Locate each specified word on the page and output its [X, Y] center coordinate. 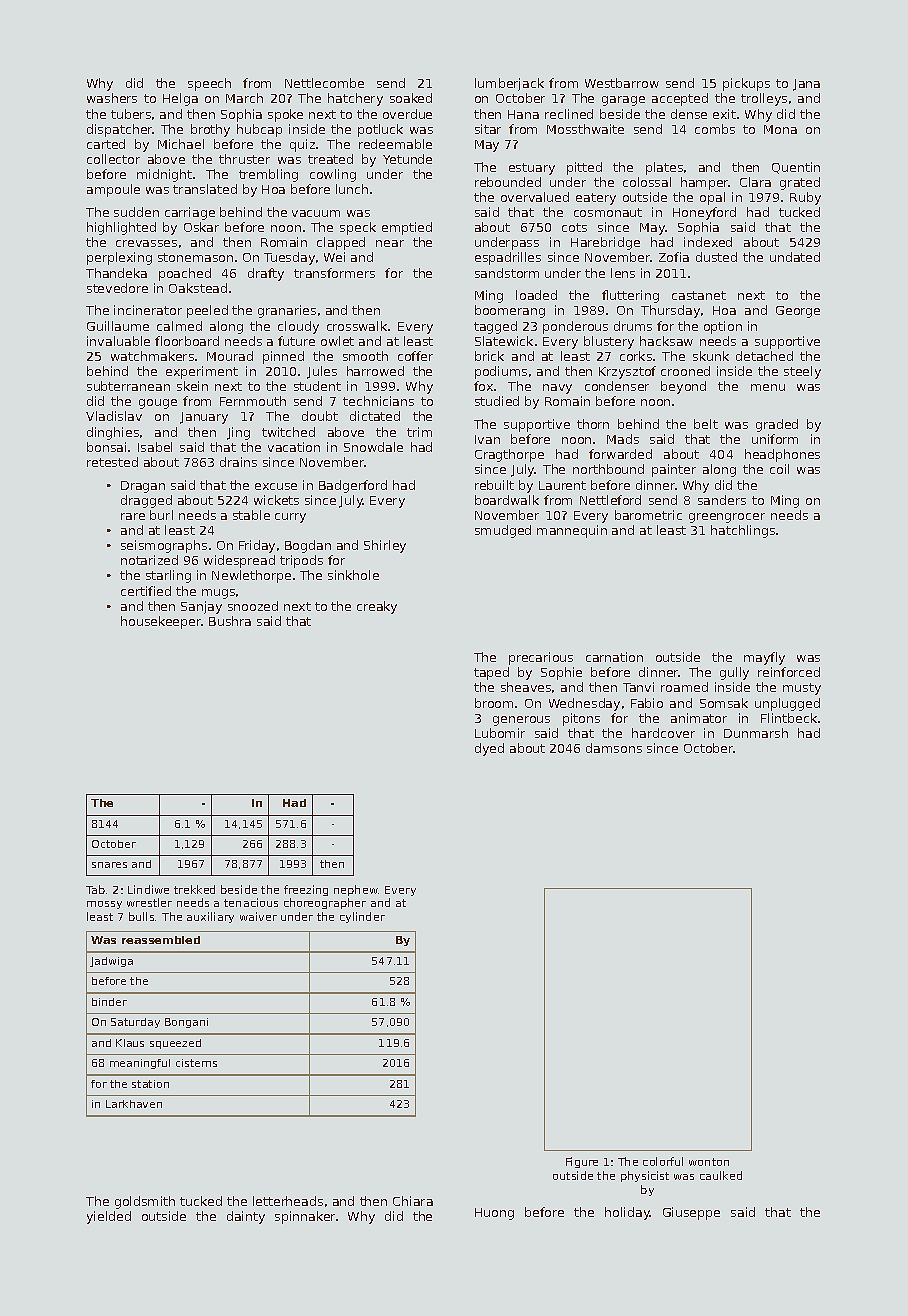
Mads [623, 439]
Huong [494, 1214]
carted [106, 144]
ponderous [575, 327]
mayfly [764, 658]
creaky [377, 607]
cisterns [196, 1063]
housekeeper [161, 622]
